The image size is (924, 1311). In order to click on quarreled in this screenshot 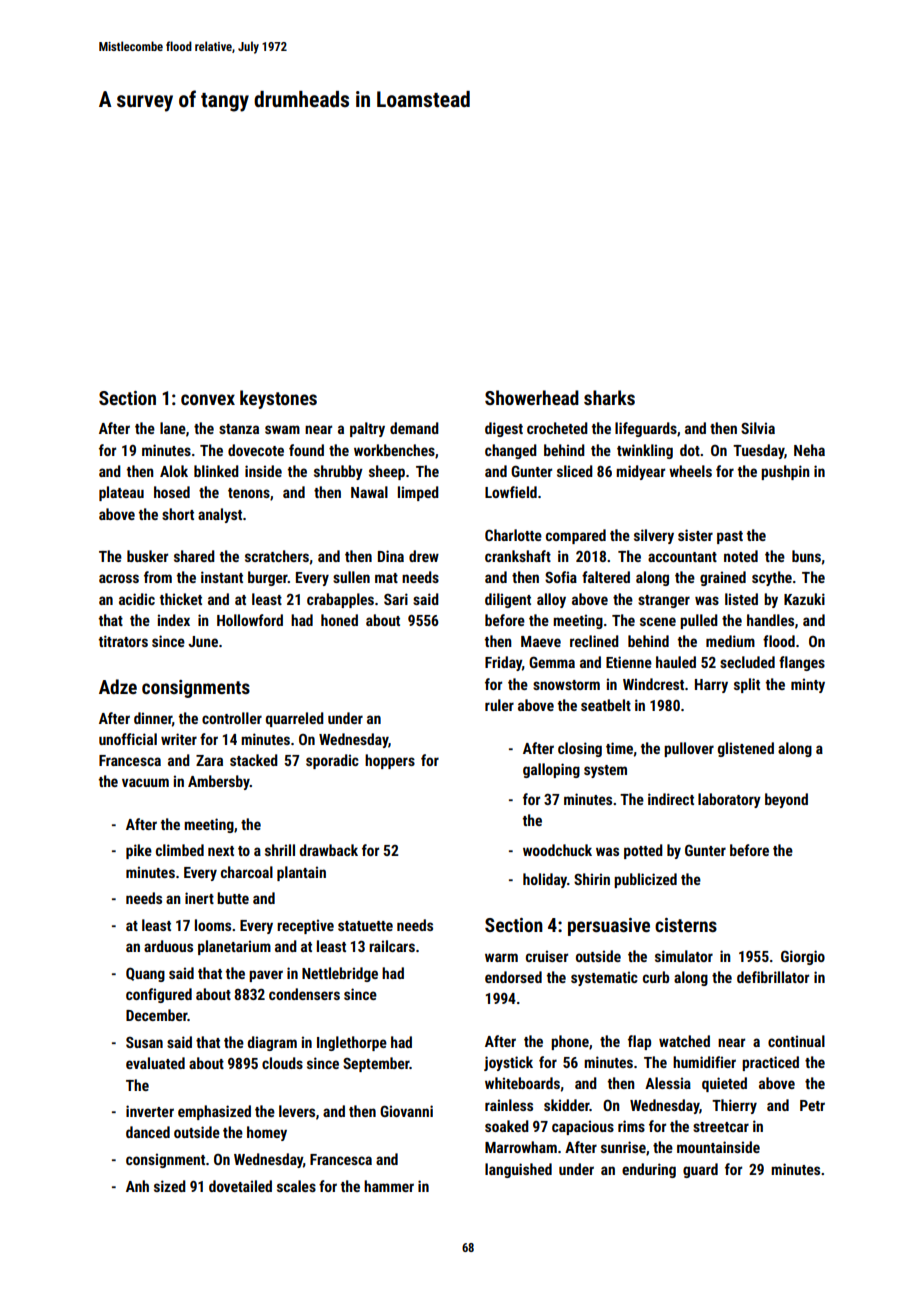, I will do `click(295, 719)`.
